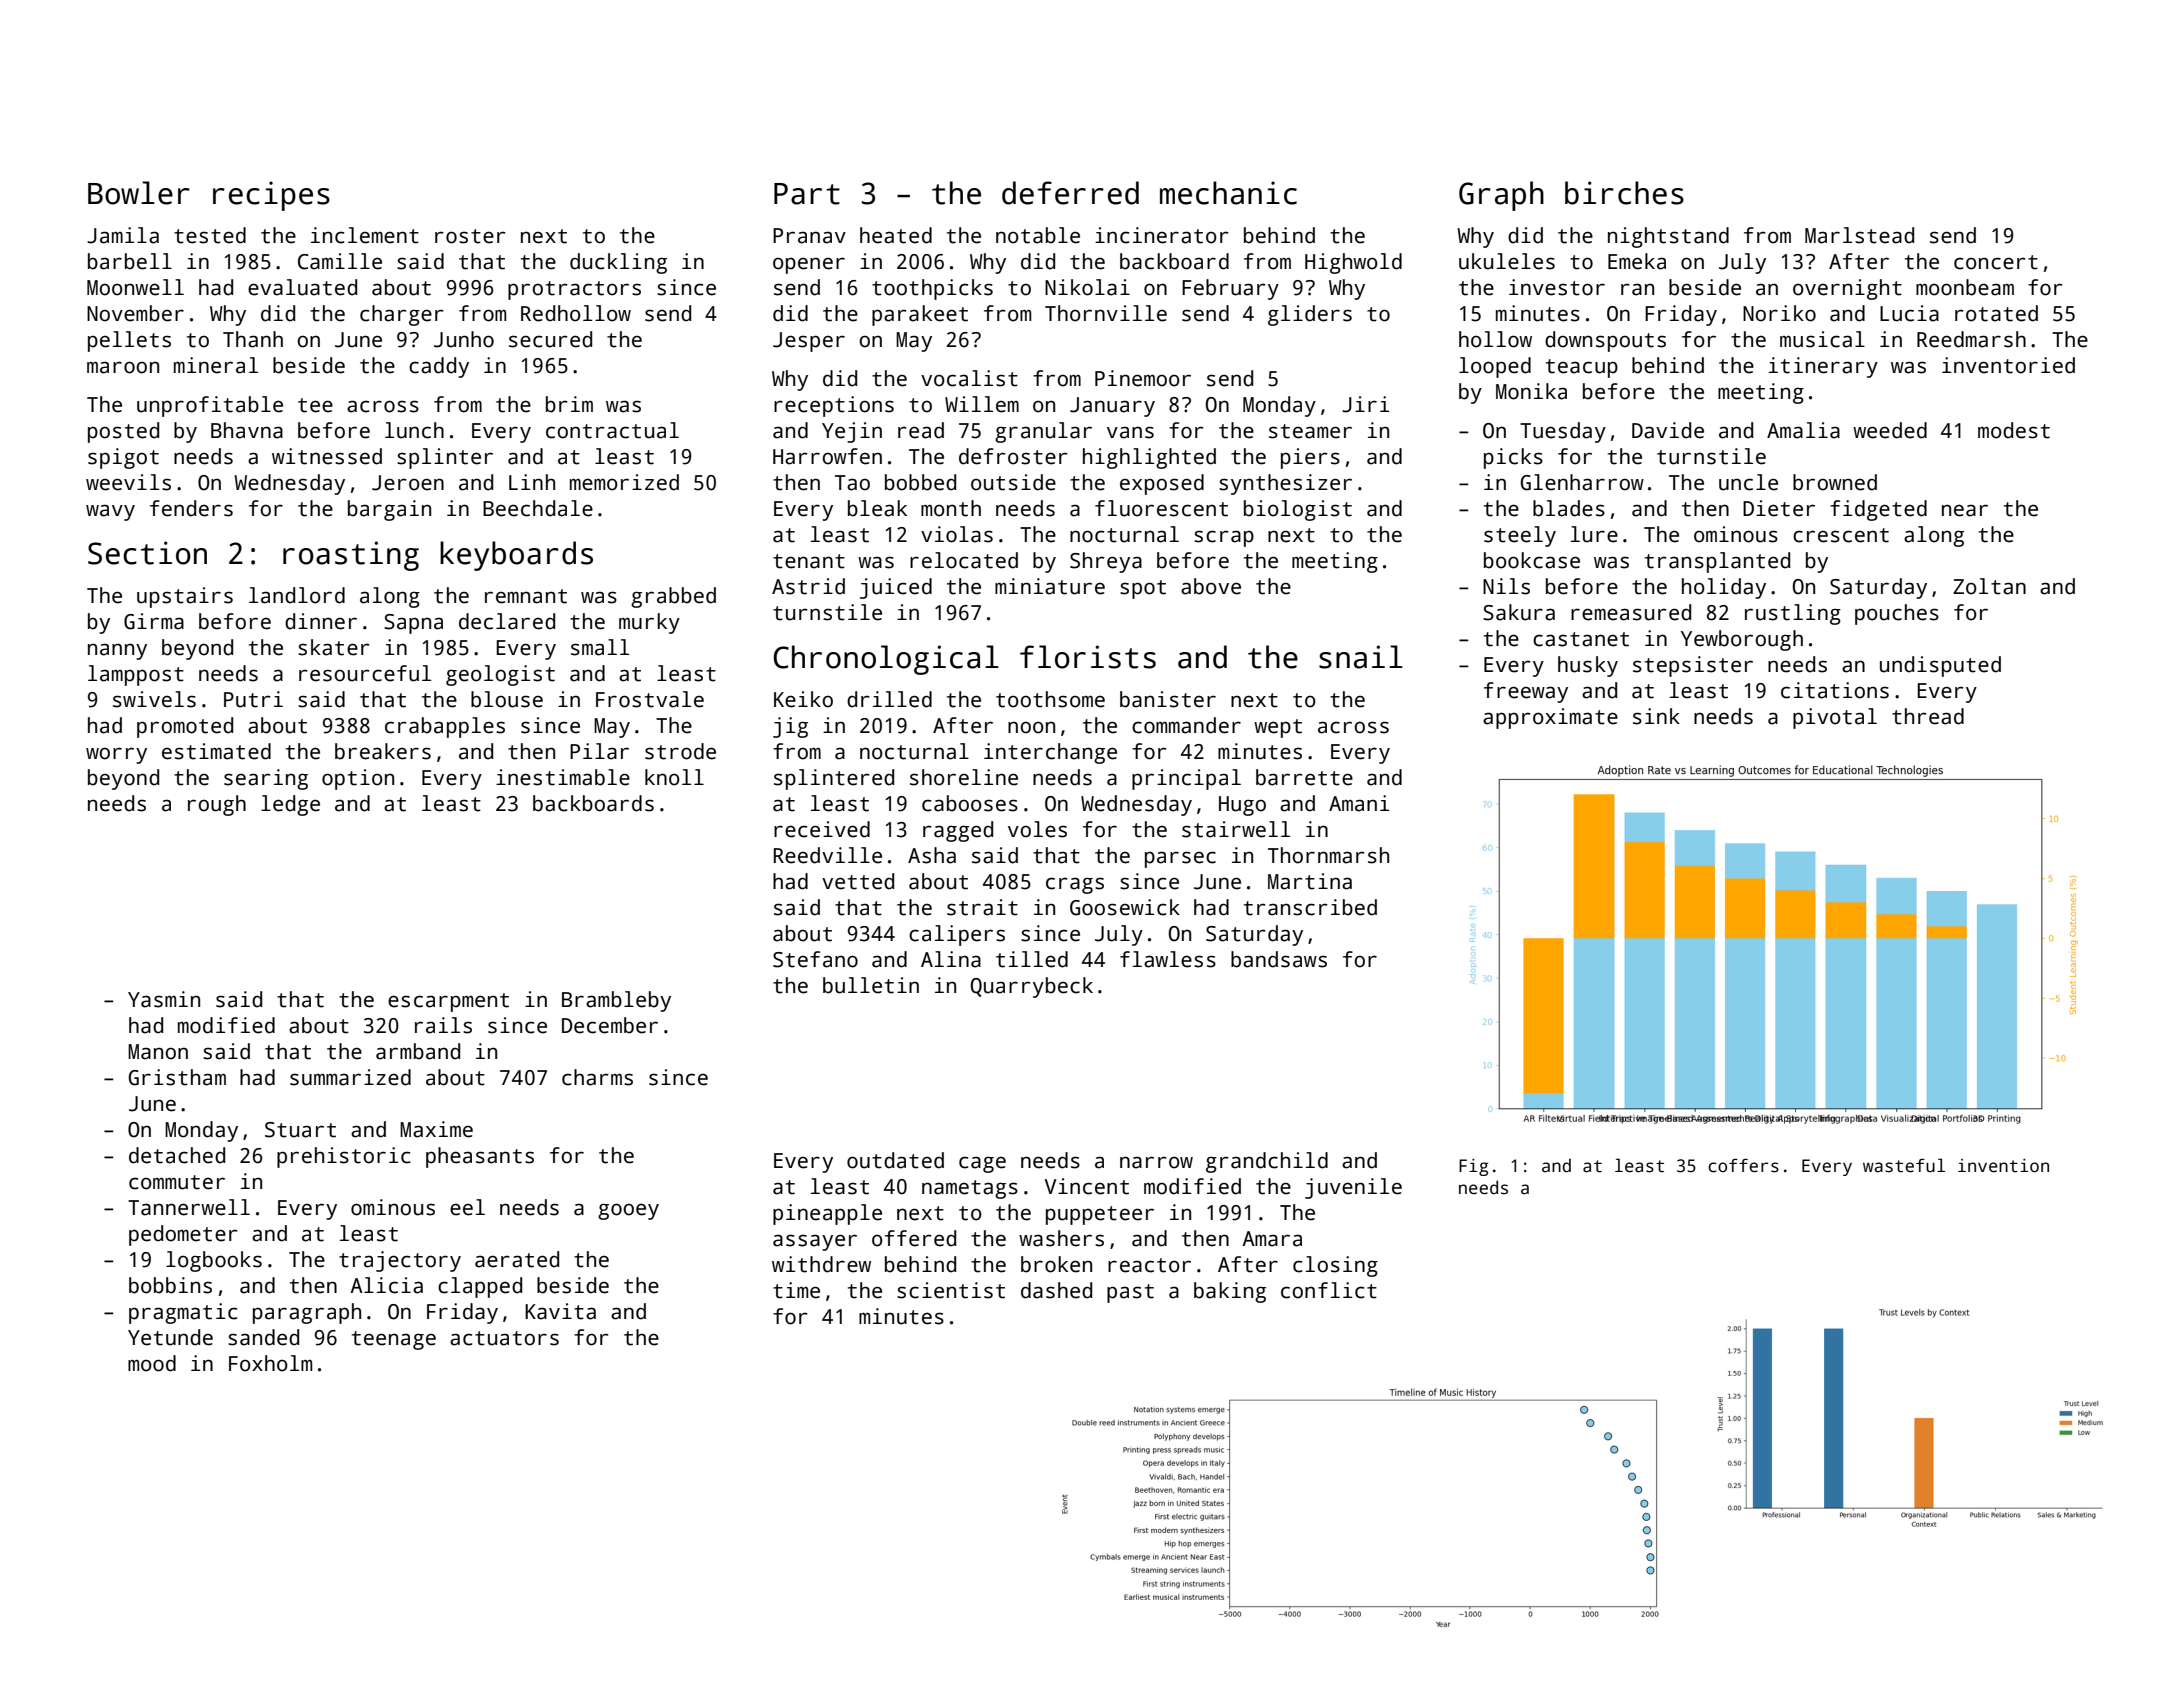 The width and height of the screenshot is (2178, 1683). What do you see at coordinates (1162, 235) in the screenshot?
I see `incinerator` at bounding box center [1162, 235].
